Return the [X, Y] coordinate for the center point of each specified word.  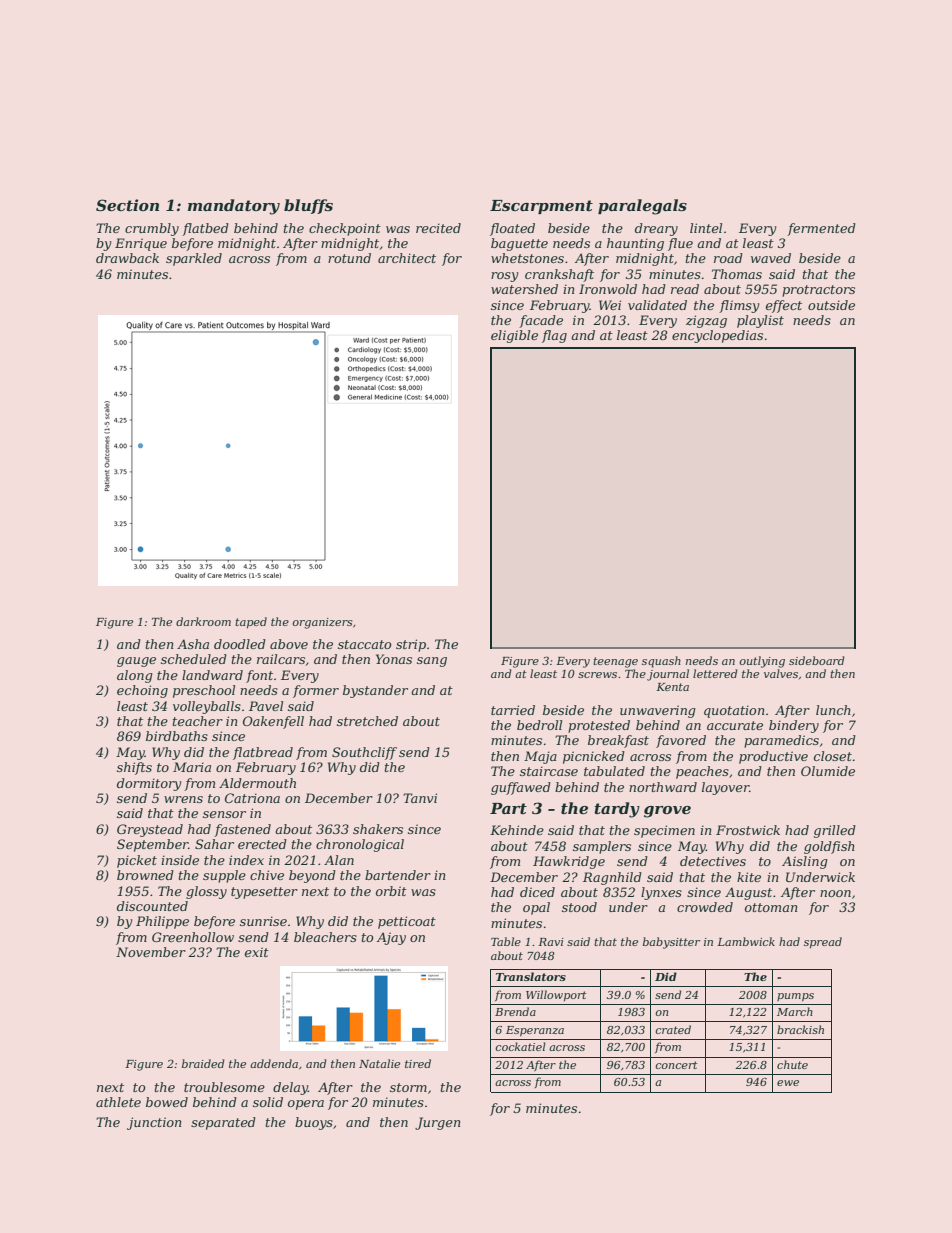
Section [127, 205]
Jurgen [438, 1123]
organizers [322, 623]
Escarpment [541, 207]
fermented [821, 229]
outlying [762, 662]
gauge [136, 662]
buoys [314, 1123]
